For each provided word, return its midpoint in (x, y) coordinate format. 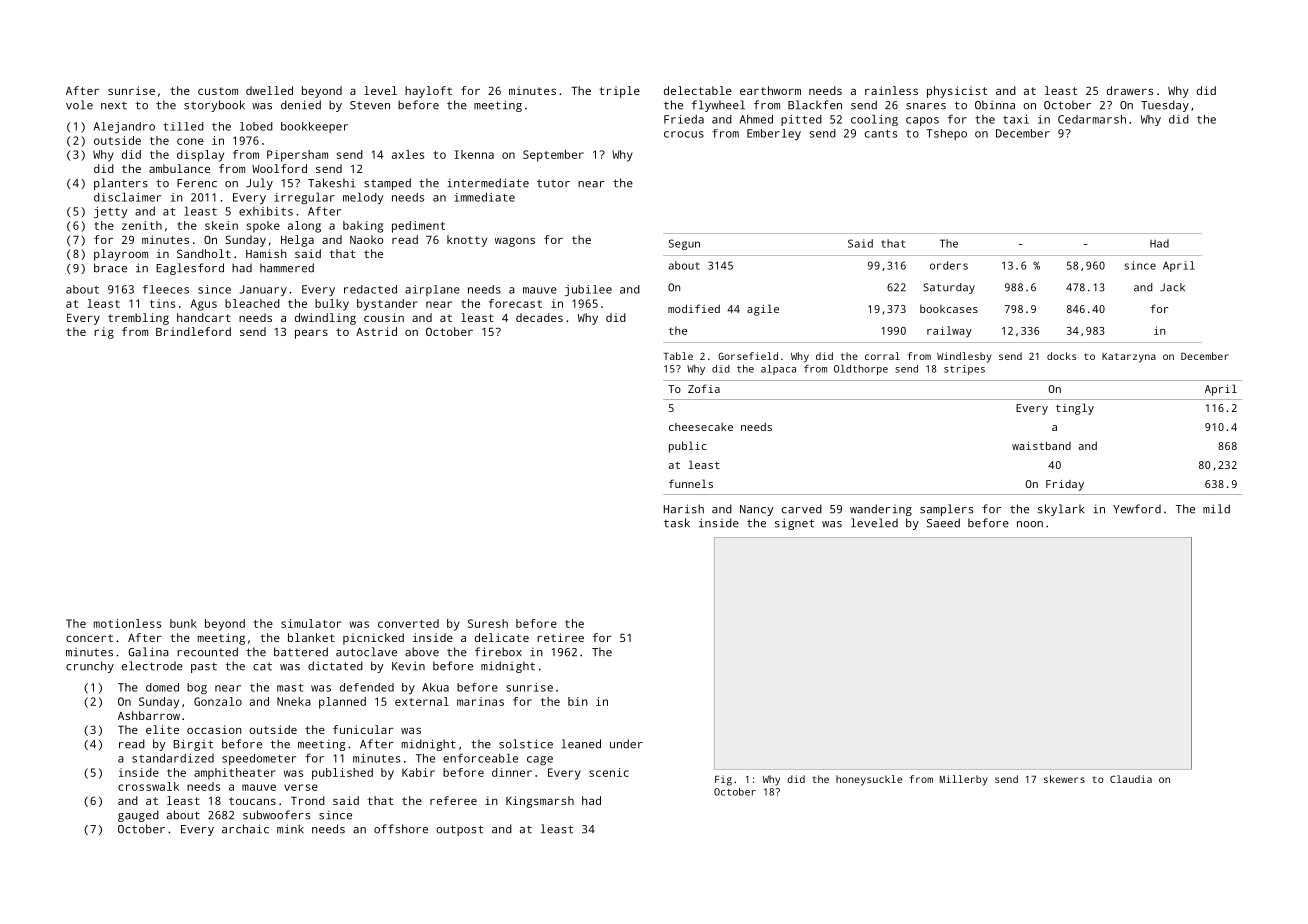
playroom (121, 255)
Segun (684, 244)
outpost (459, 830)
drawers (1130, 90)
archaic (245, 829)
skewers (1064, 779)
